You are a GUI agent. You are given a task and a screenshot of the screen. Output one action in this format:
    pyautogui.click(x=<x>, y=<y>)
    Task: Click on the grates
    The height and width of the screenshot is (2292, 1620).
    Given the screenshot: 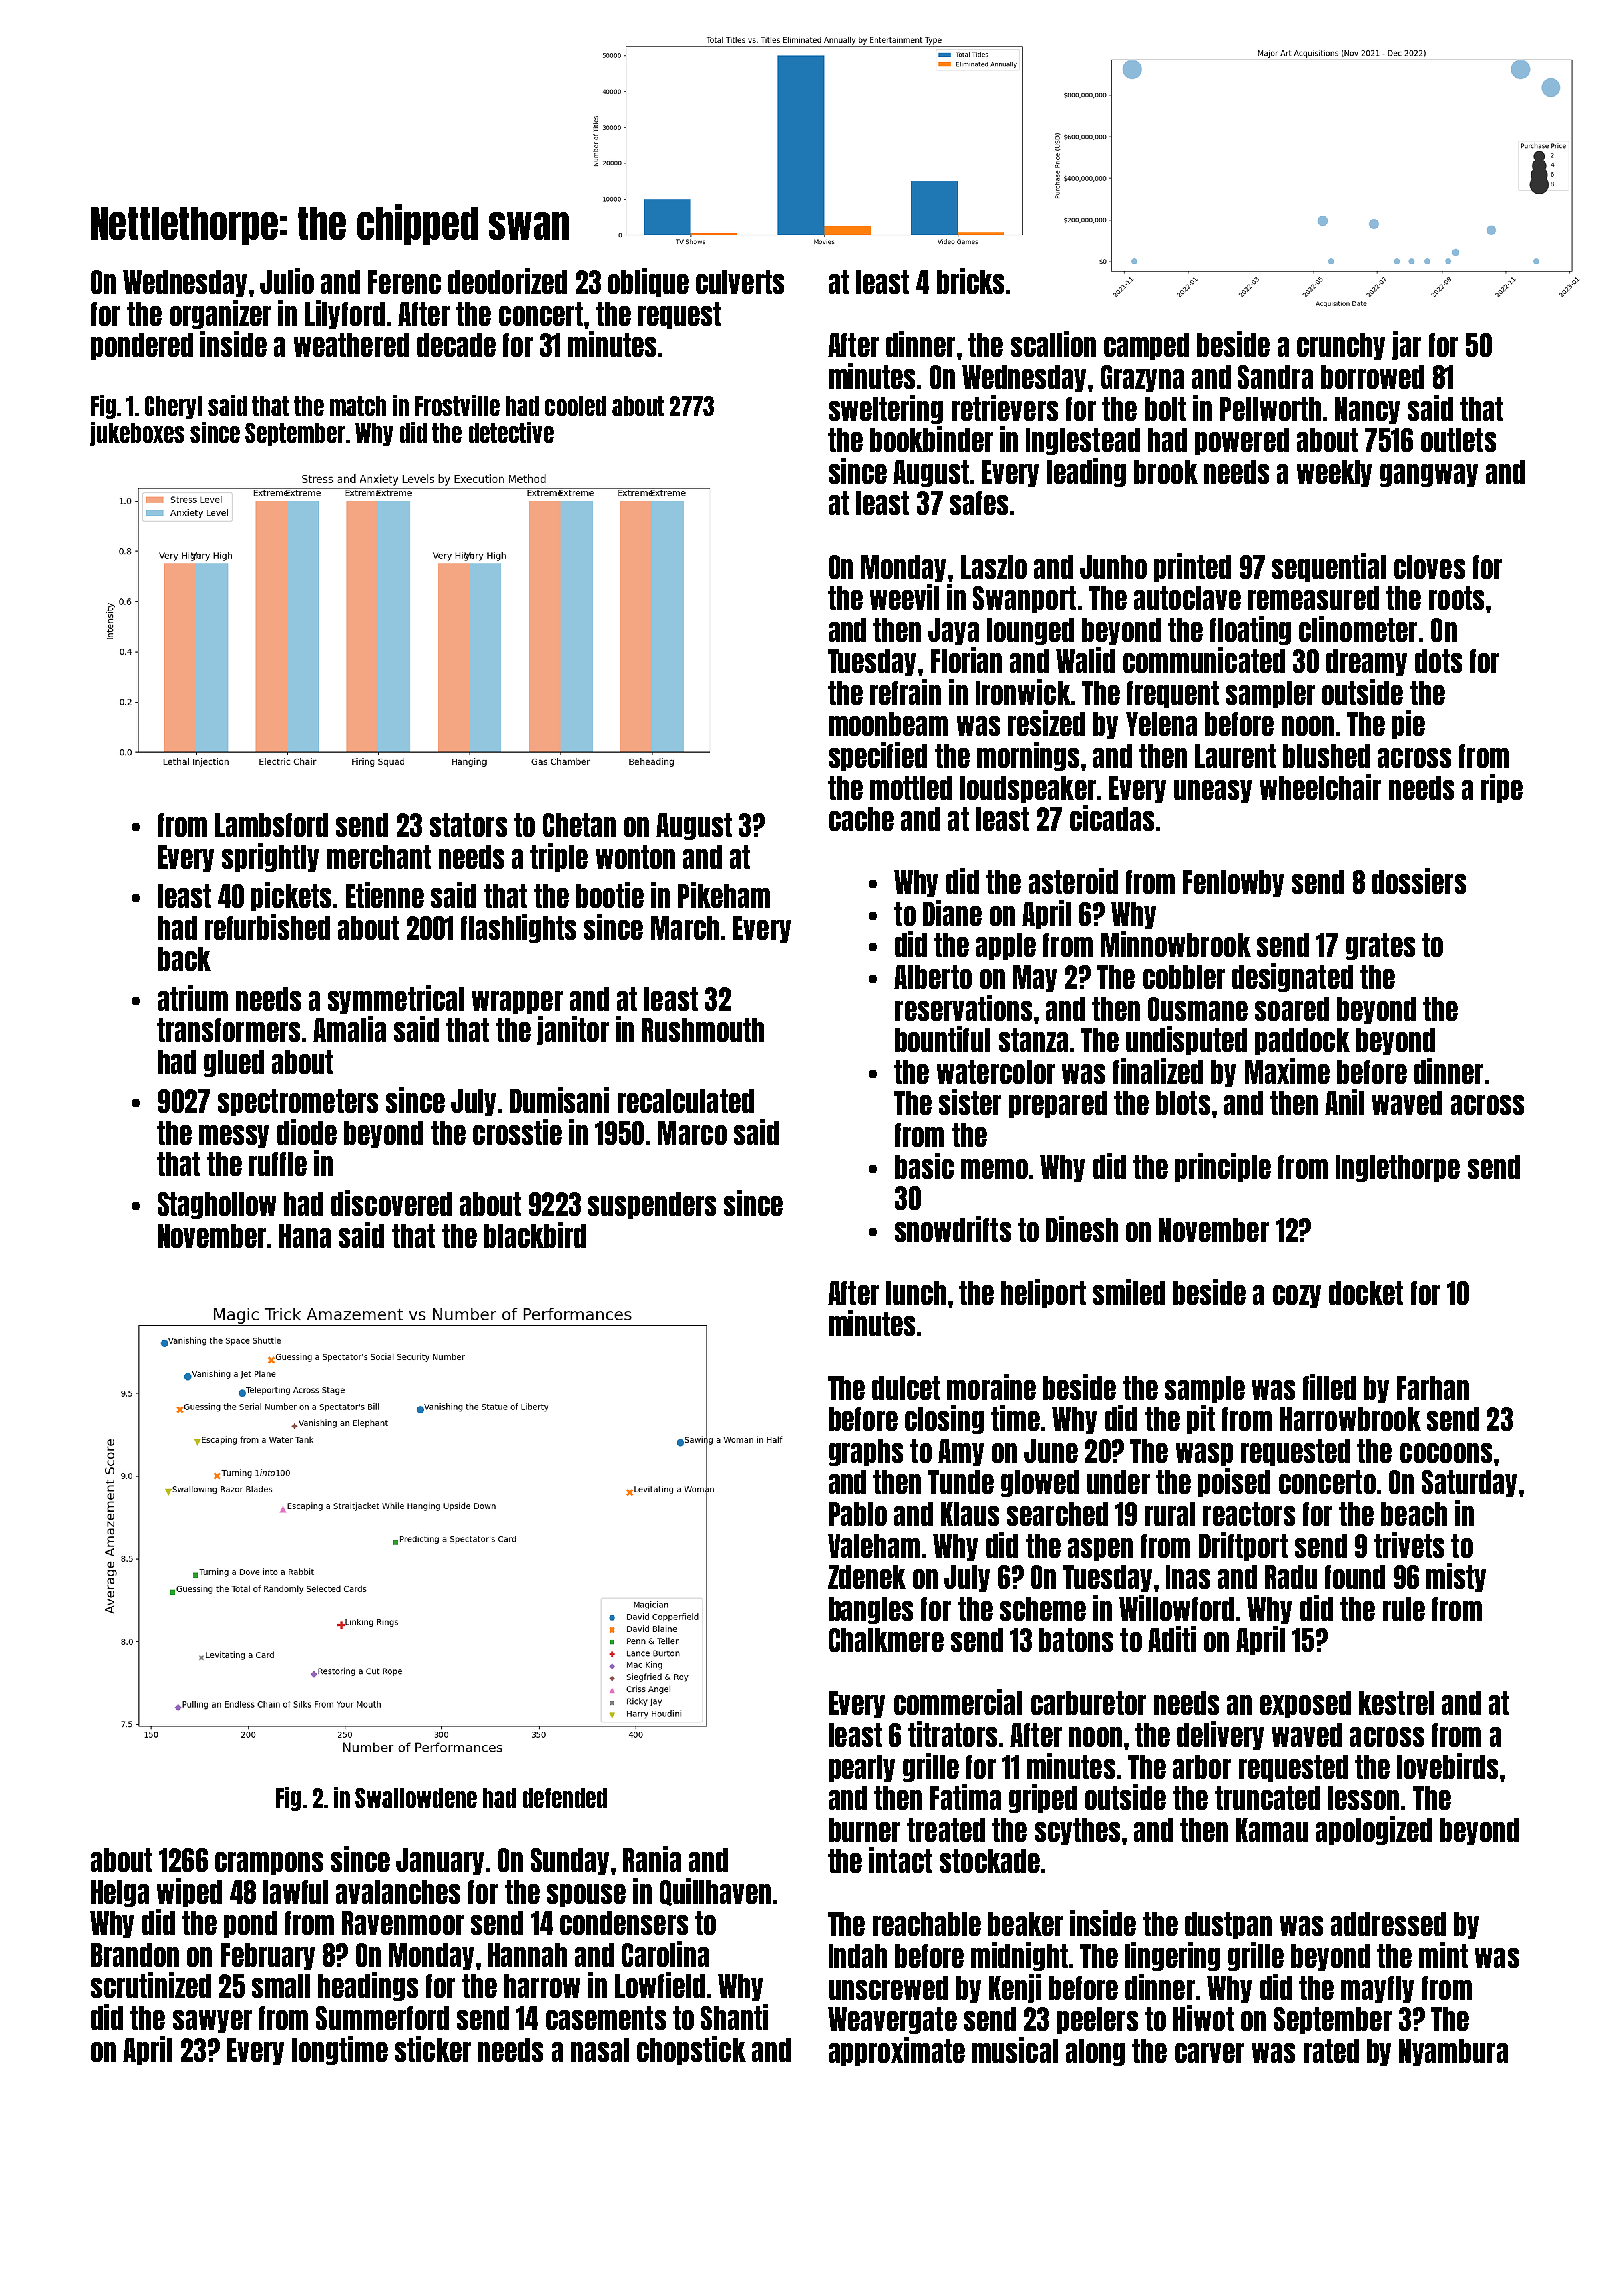 What is the action you would take?
    pyautogui.click(x=1380, y=946)
